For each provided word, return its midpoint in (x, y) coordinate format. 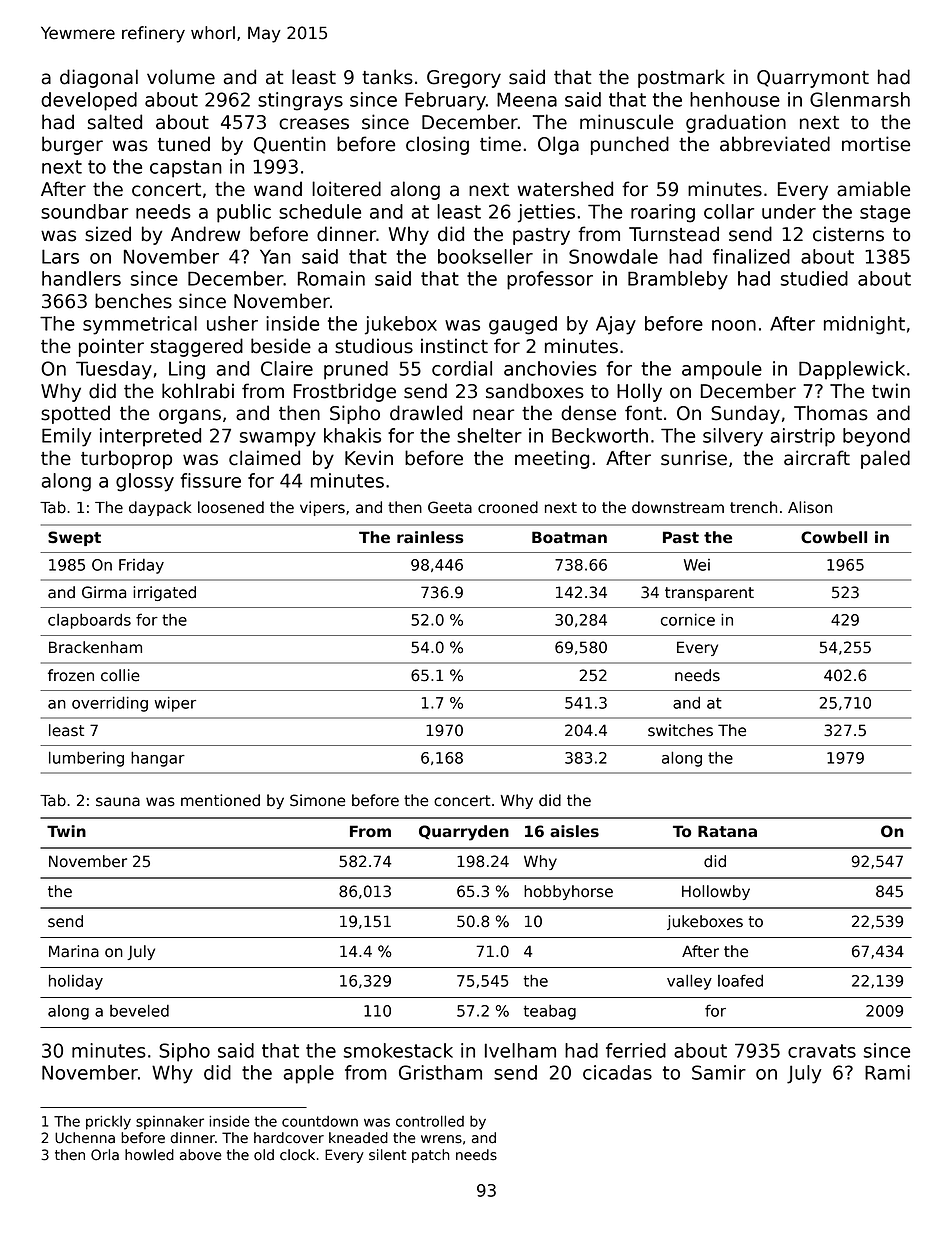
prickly (108, 1122)
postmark (681, 78)
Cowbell (834, 537)
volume (181, 77)
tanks (387, 77)
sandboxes (535, 391)
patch (431, 1156)
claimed (264, 458)
